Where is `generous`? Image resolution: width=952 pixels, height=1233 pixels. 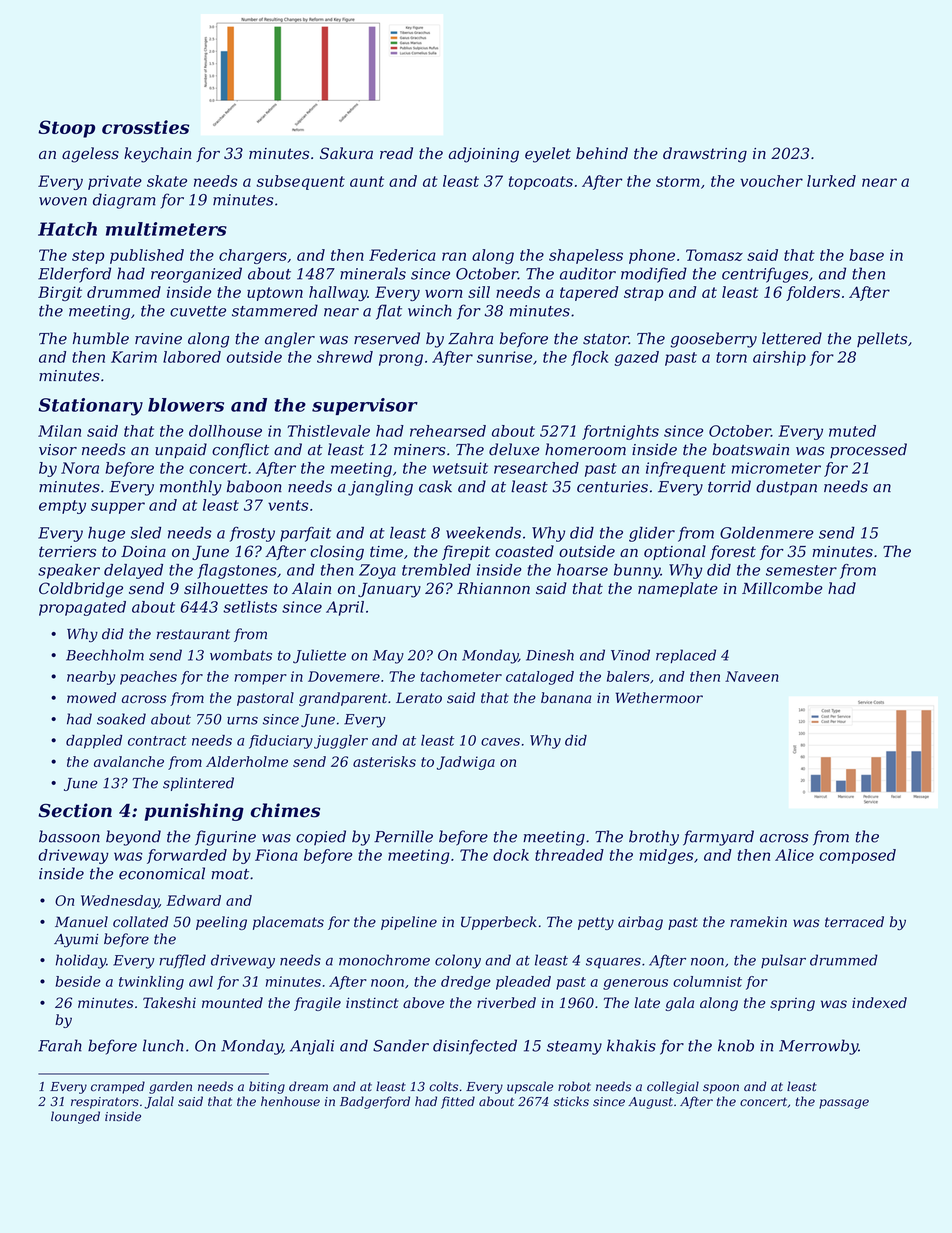 generous is located at coordinates (635, 984).
